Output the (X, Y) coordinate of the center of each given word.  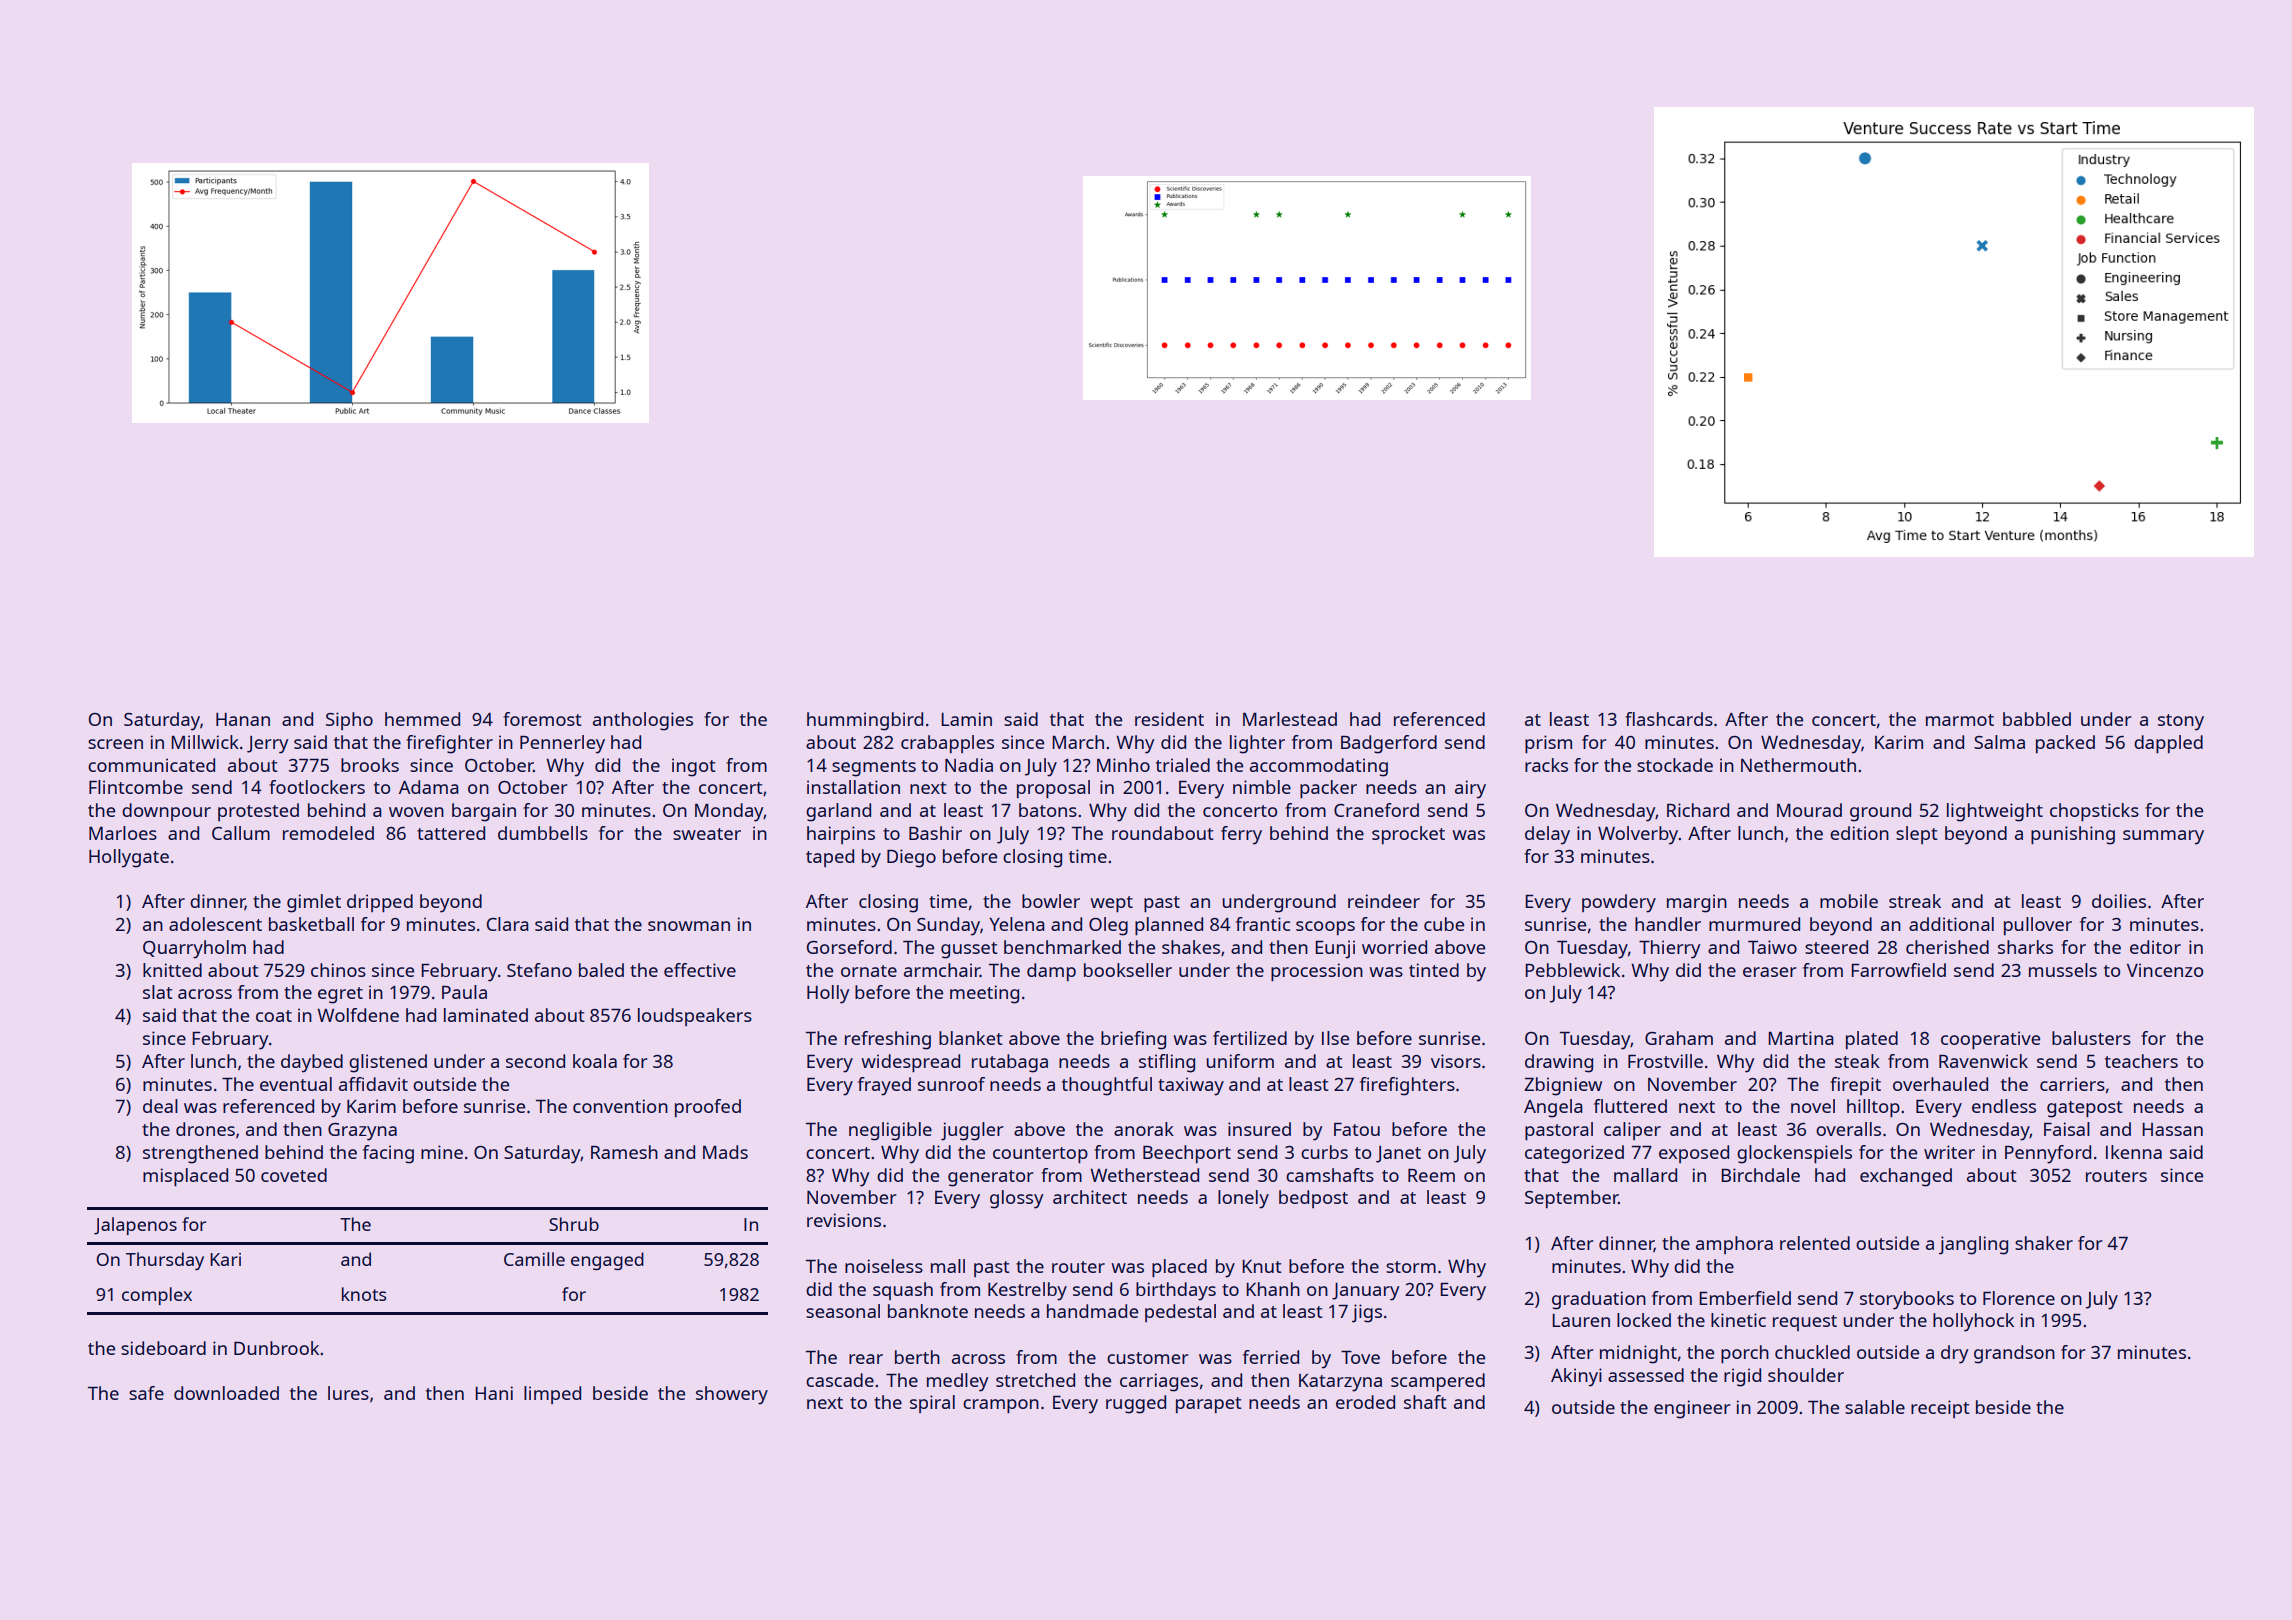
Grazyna (362, 1132)
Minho (1123, 765)
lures (348, 1393)
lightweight (1995, 812)
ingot (694, 767)
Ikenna (2134, 1152)
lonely (1243, 1199)
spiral (932, 1404)
